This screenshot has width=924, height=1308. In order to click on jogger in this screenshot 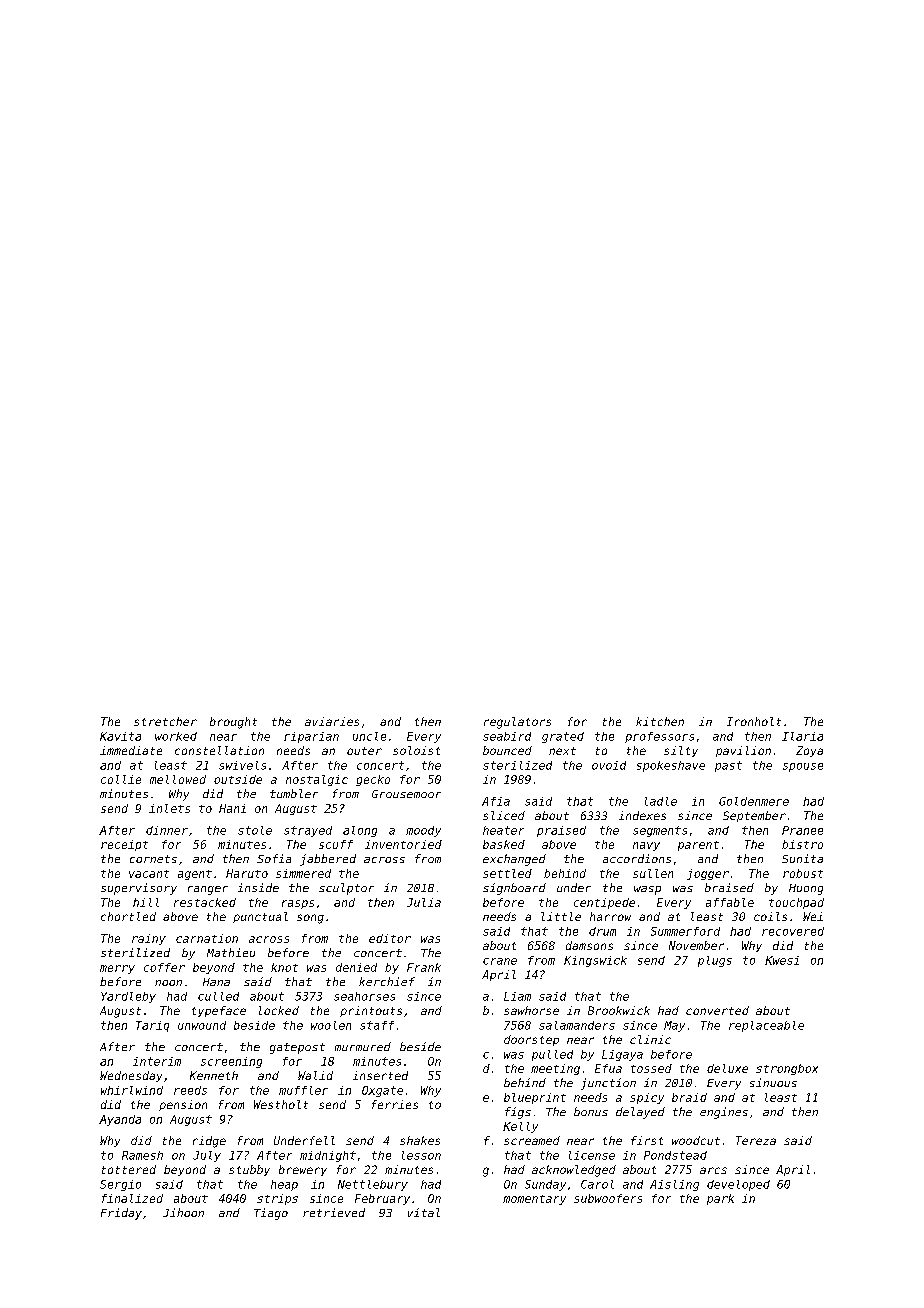, I will do `click(708, 874)`.
